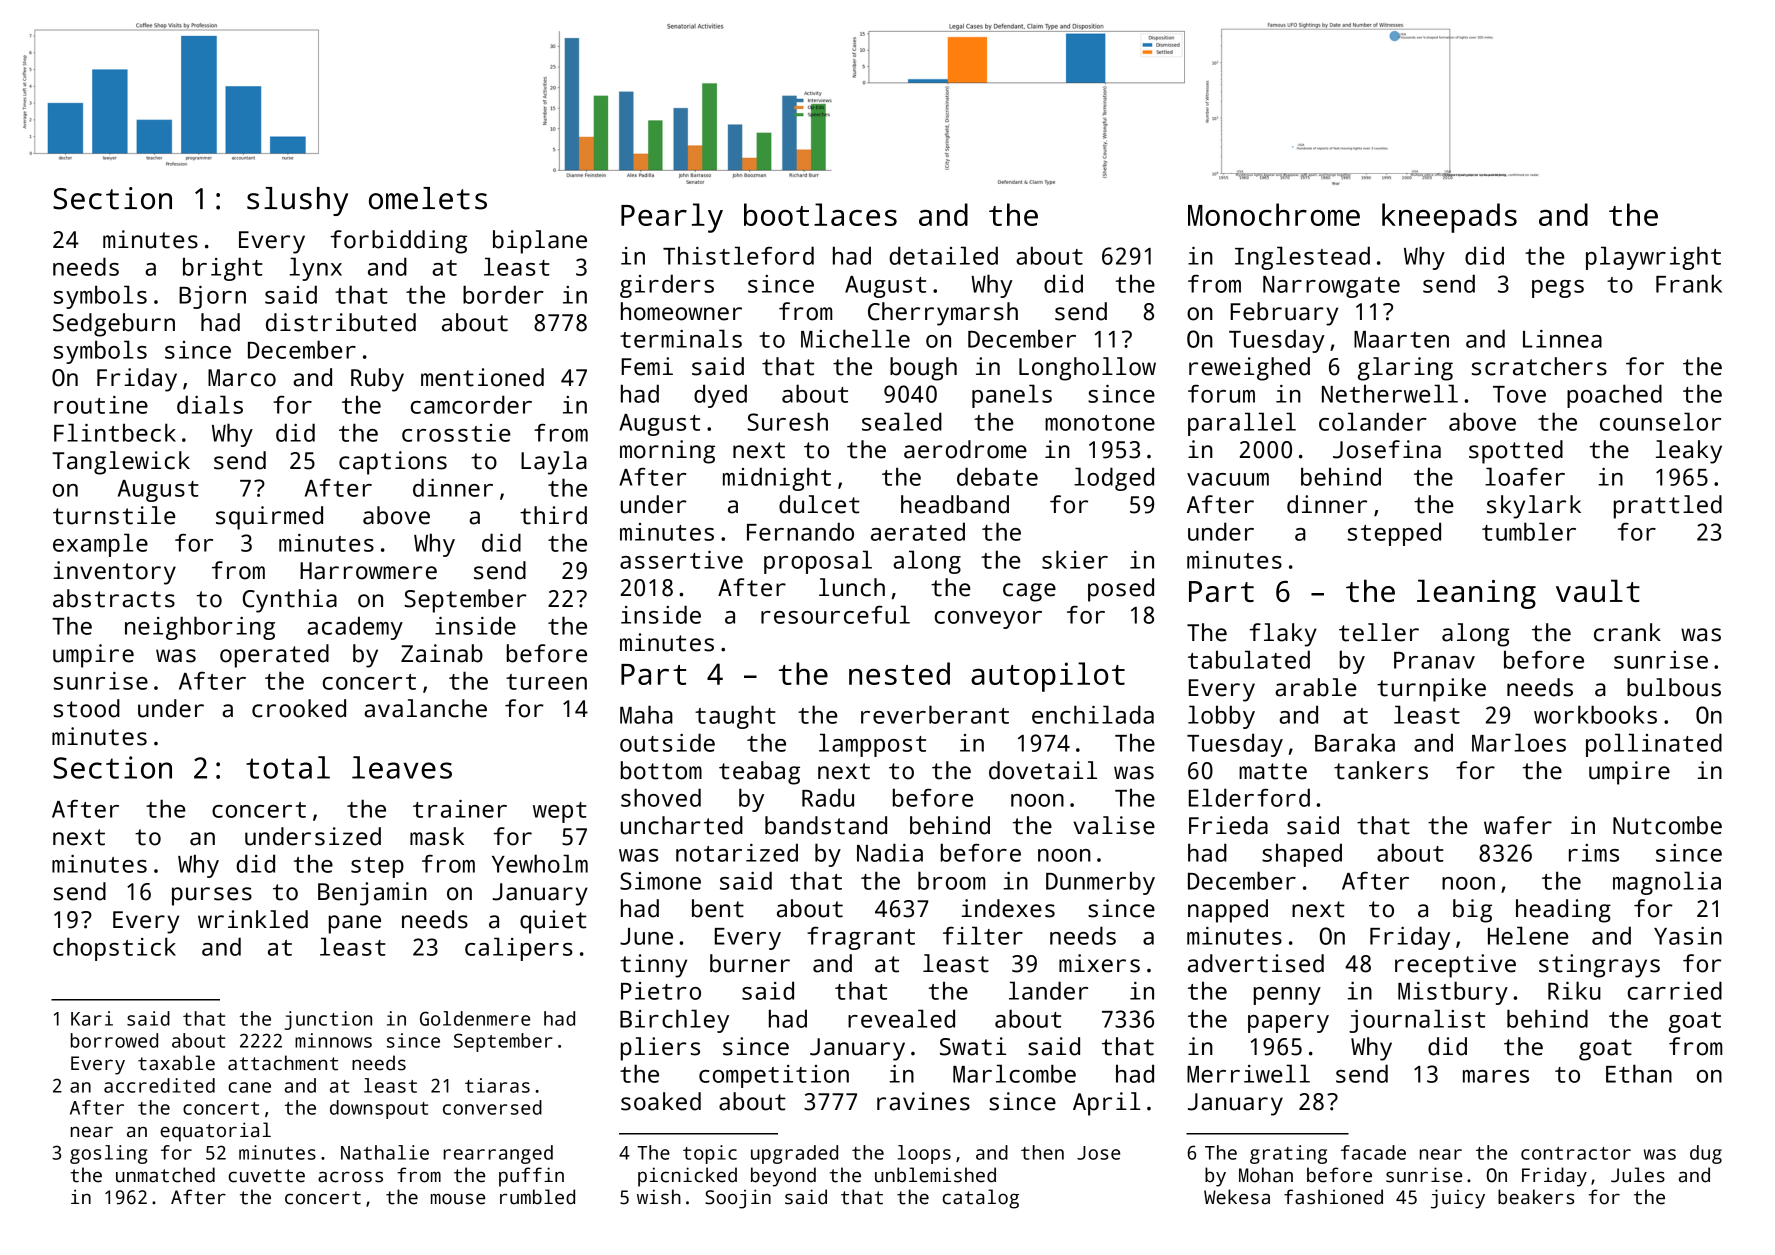 Image resolution: width=1775 pixels, height=1255 pixels. Describe the element at coordinates (924, 1154) in the page. I see `loops` at that location.
